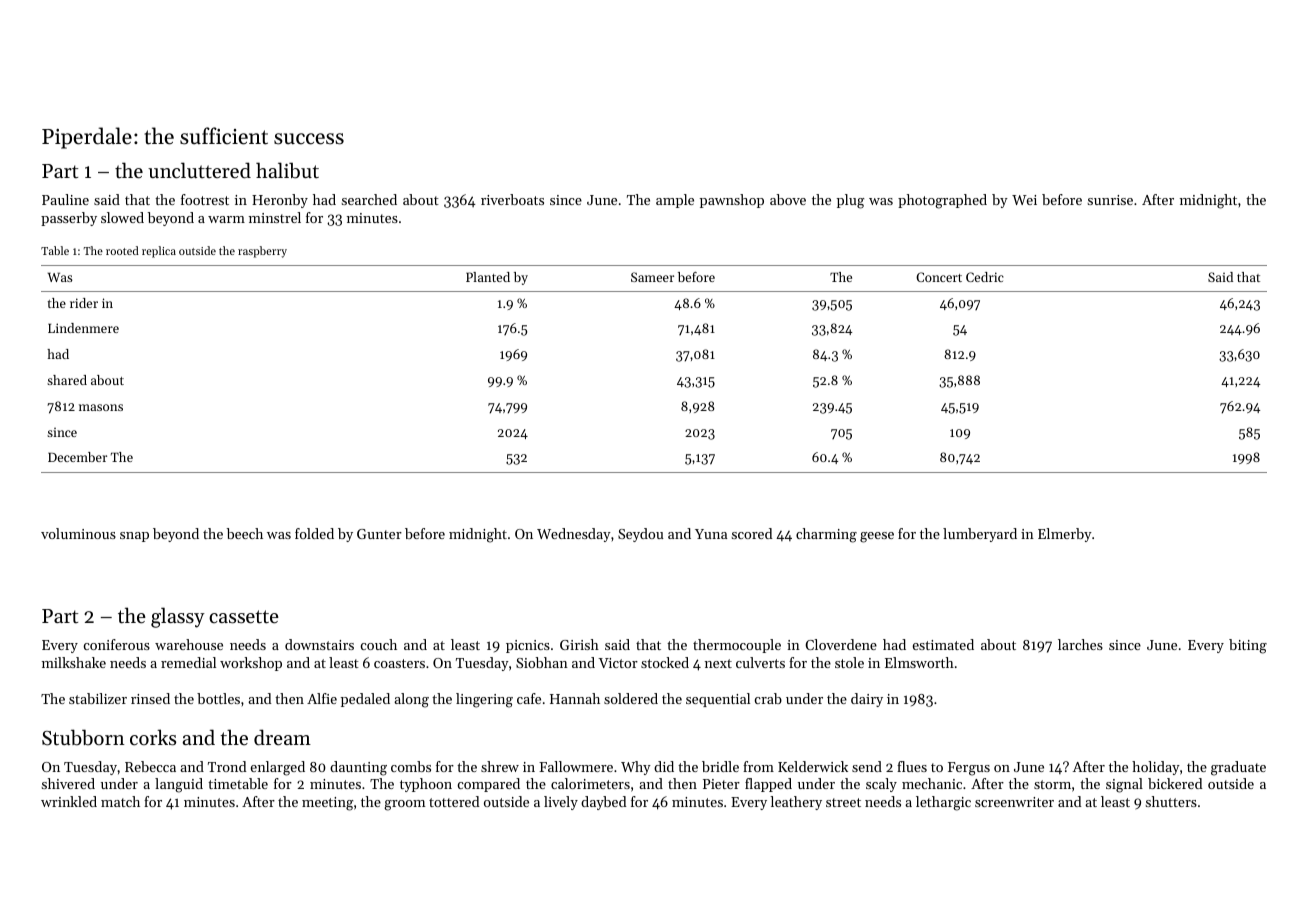 This page has width=1308, height=924. Describe the element at coordinates (919, 662) in the page. I see `Elmsworth` at that location.
